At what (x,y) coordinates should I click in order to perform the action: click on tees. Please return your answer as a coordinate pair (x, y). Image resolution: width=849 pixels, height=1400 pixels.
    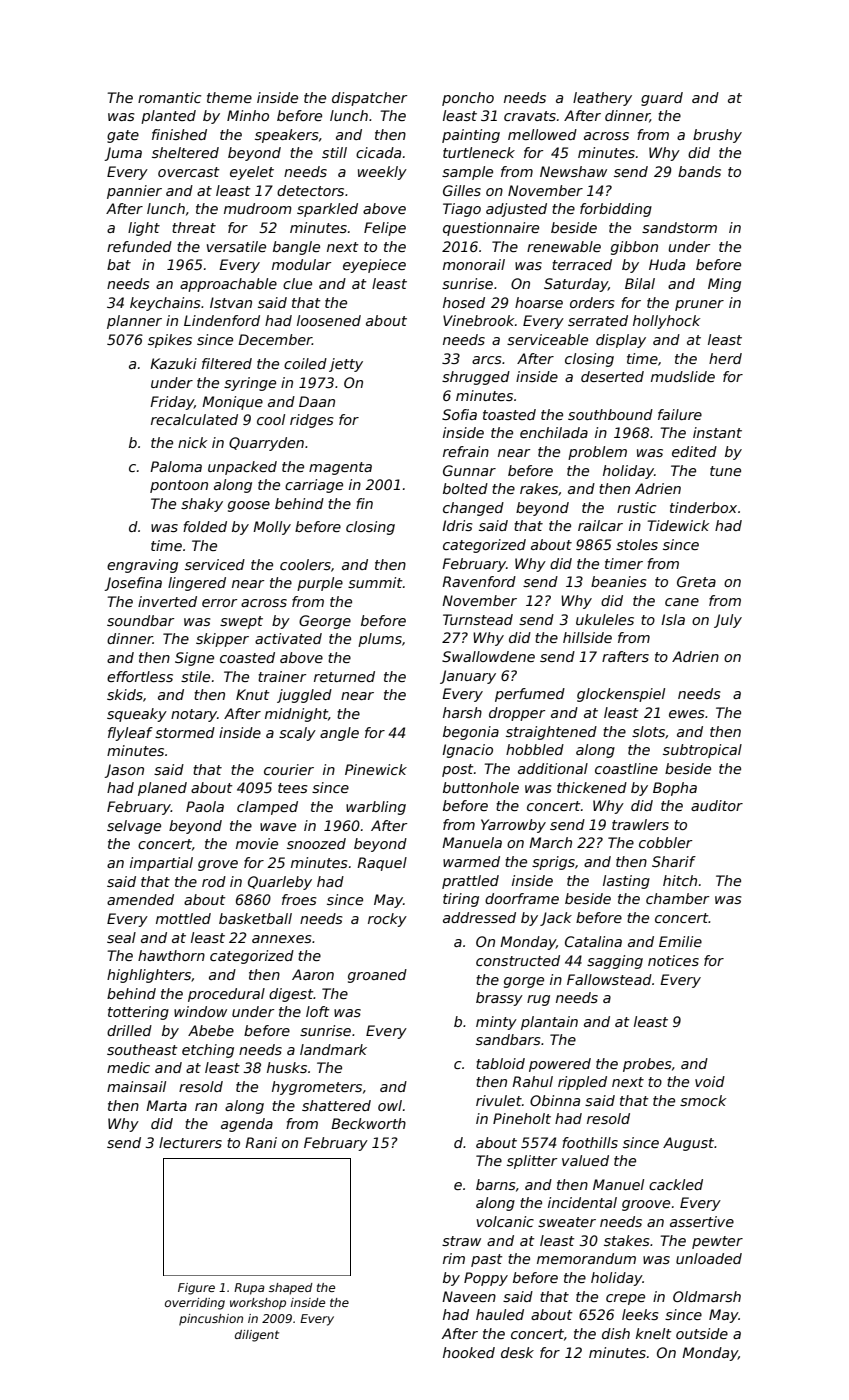
    Looking at the image, I should click on (292, 788).
